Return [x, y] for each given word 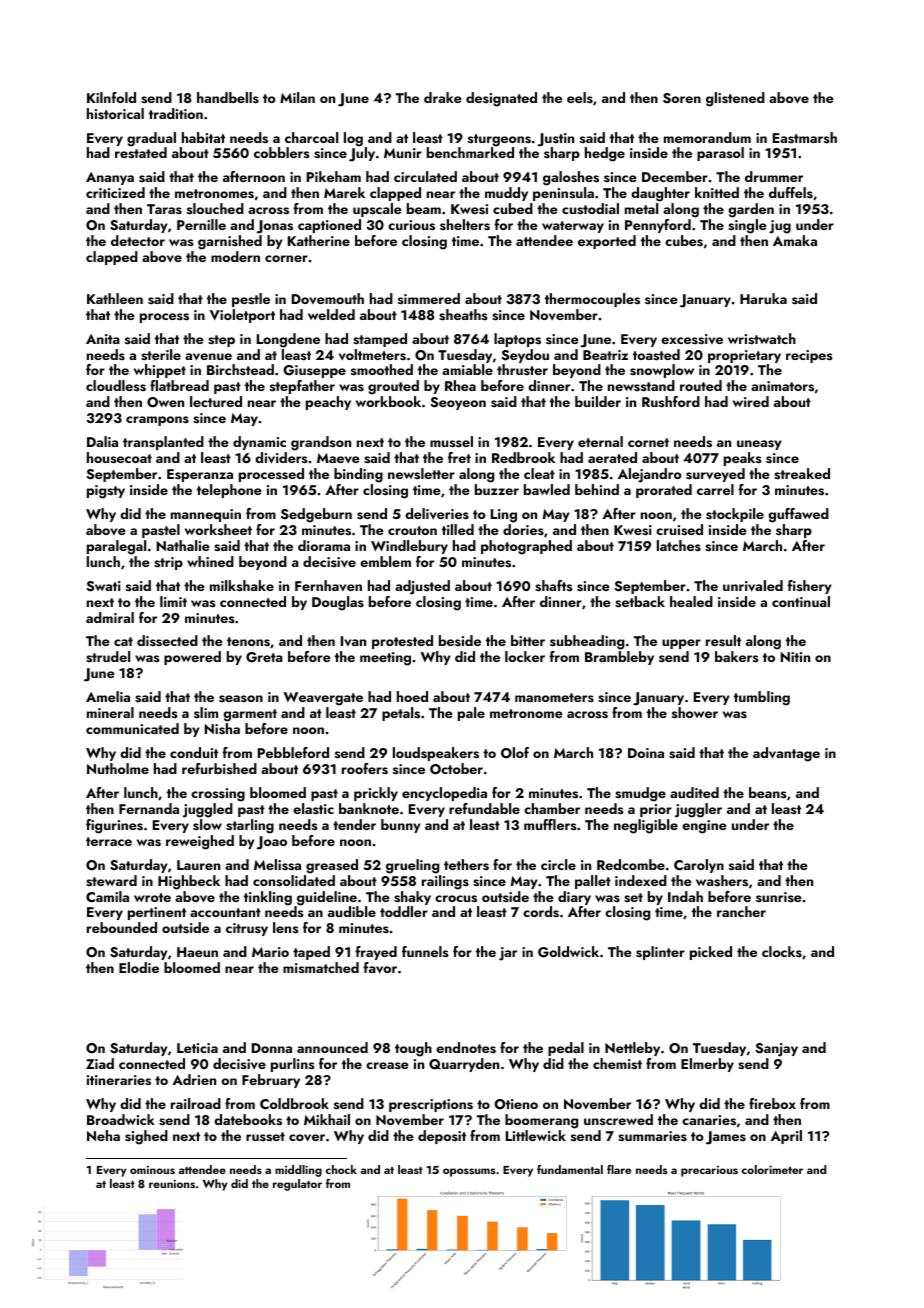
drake [443, 97]
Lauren [198, 865]
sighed [146, 1137]
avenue [208, 357]
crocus [456, 899]
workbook [388, 401]
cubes [684, 241]
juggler [698, 810]
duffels [791, 192]
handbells [228, 97]
